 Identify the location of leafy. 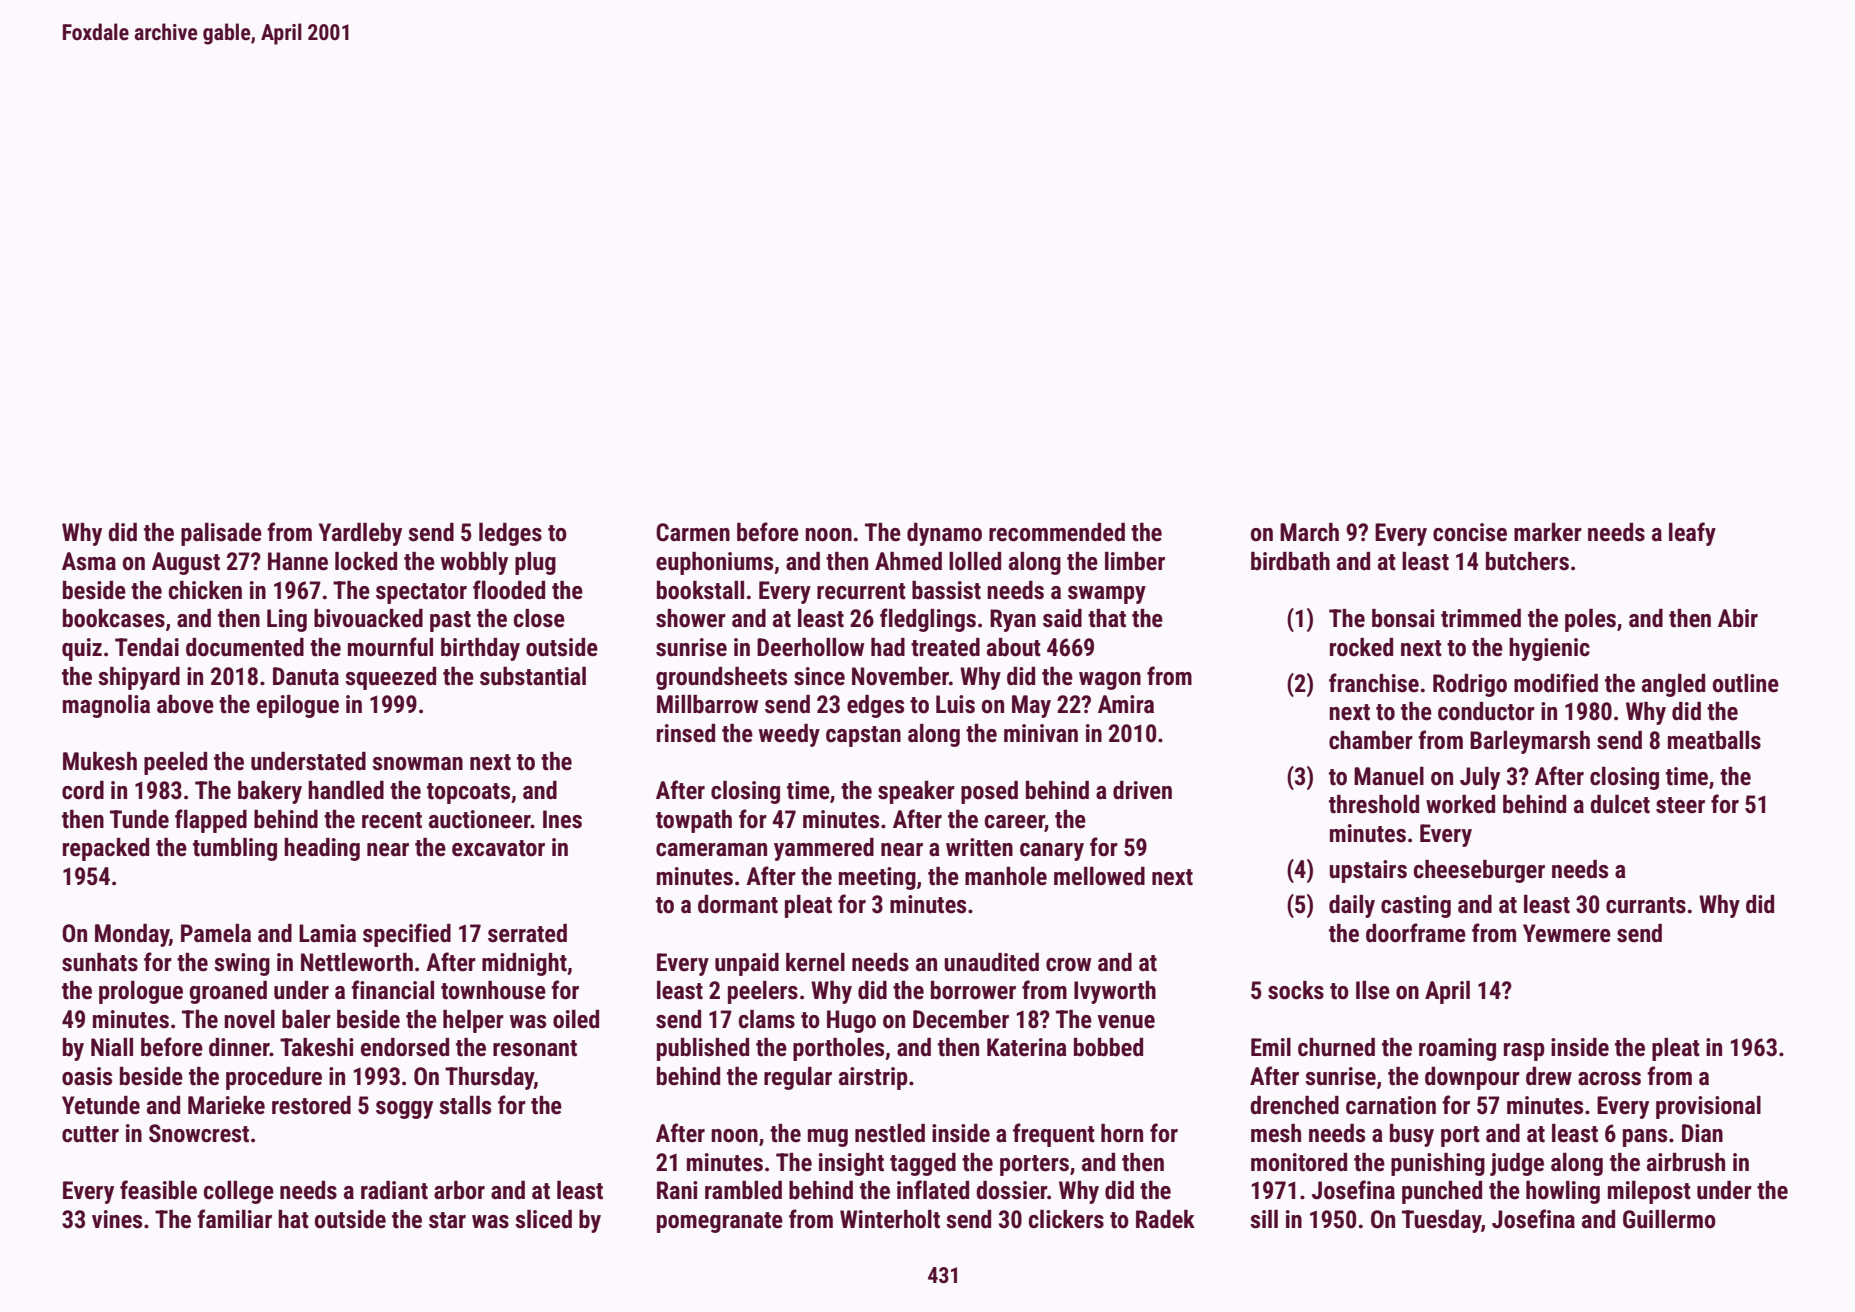
(1692, 534).
